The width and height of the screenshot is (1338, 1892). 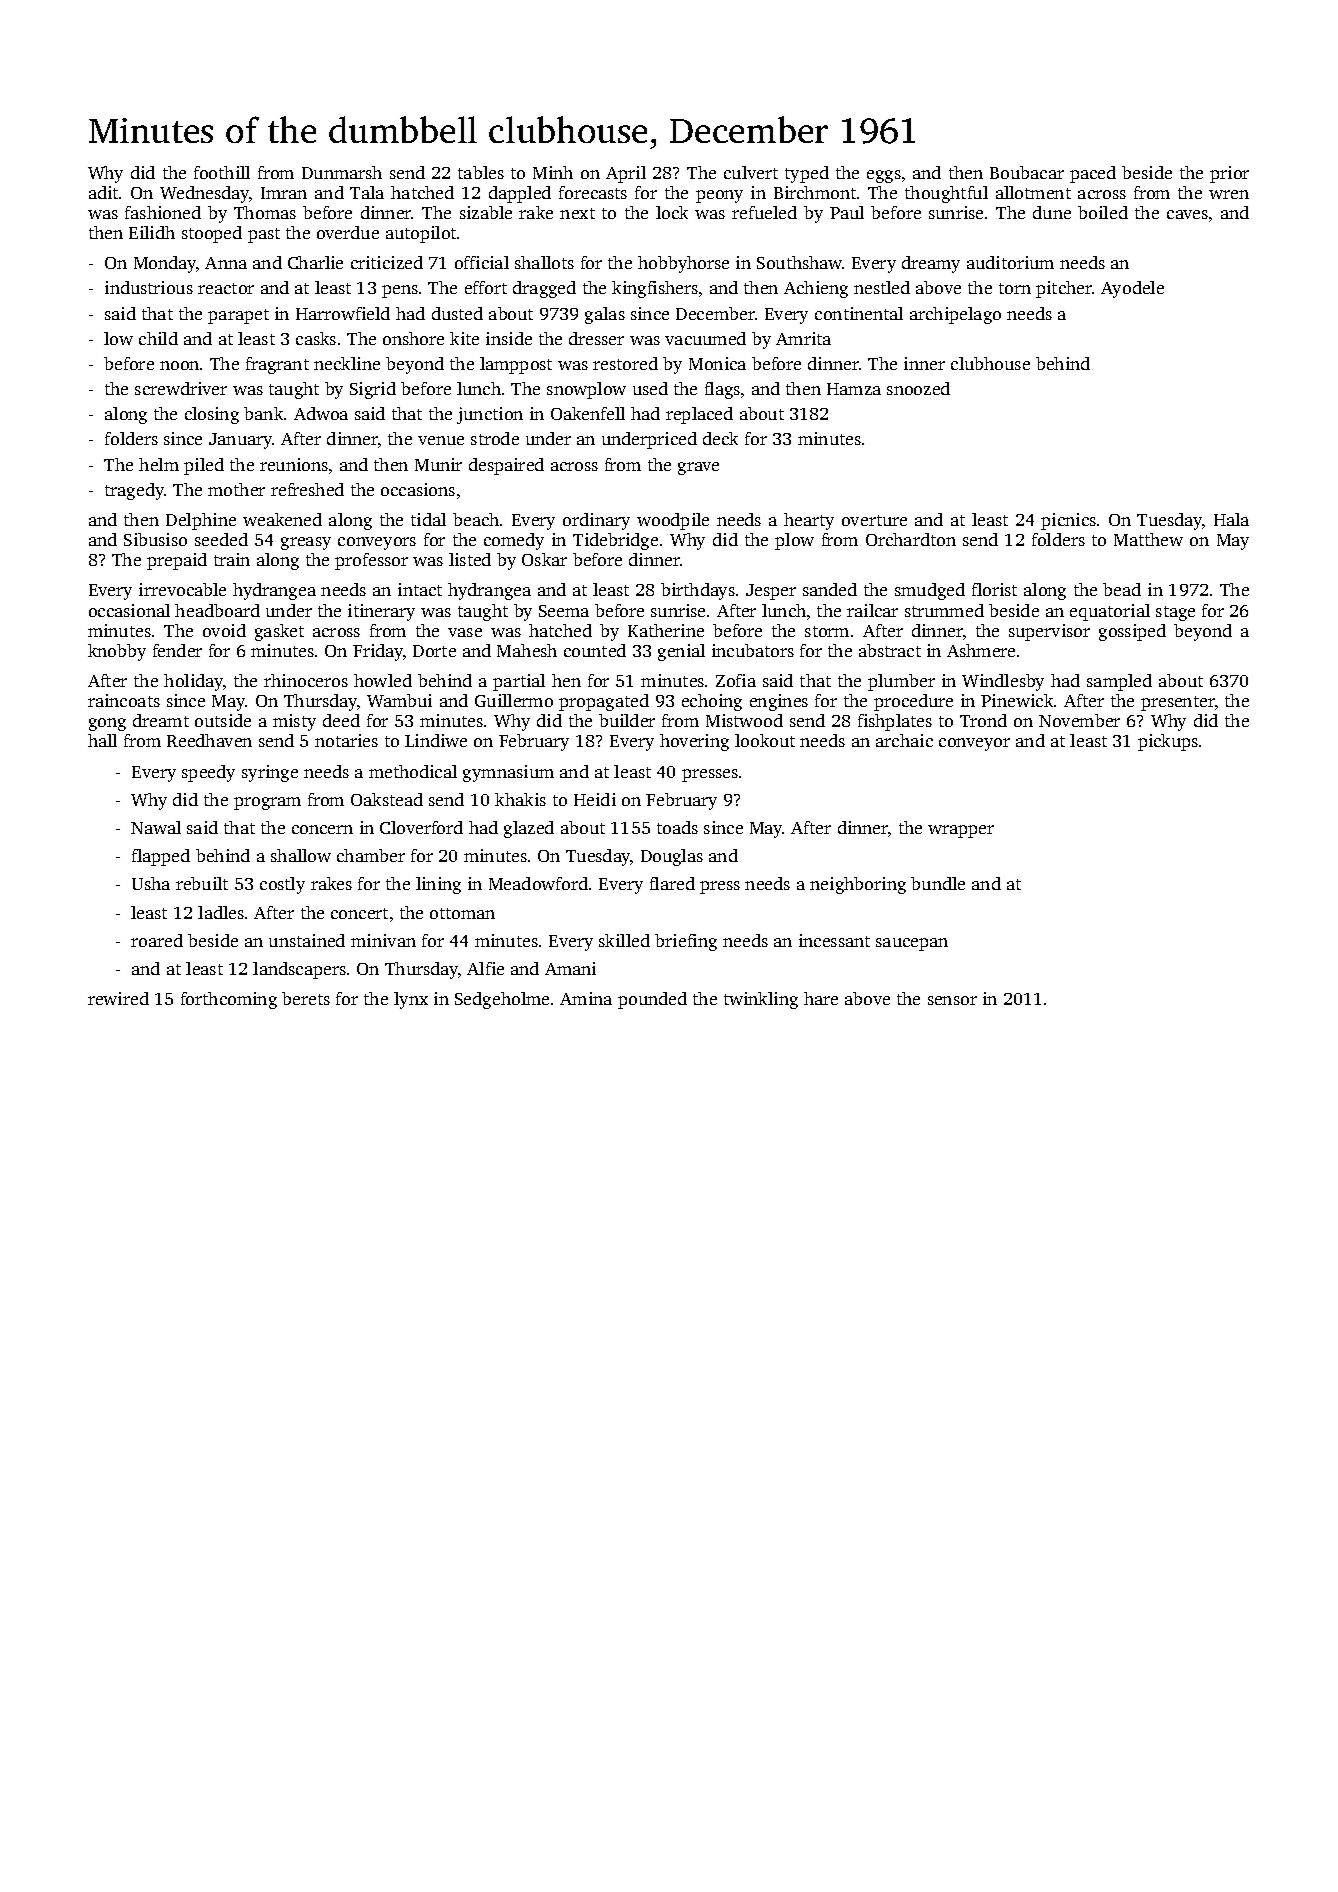 I want to click on Heidi, so click(x=595, y=799).
